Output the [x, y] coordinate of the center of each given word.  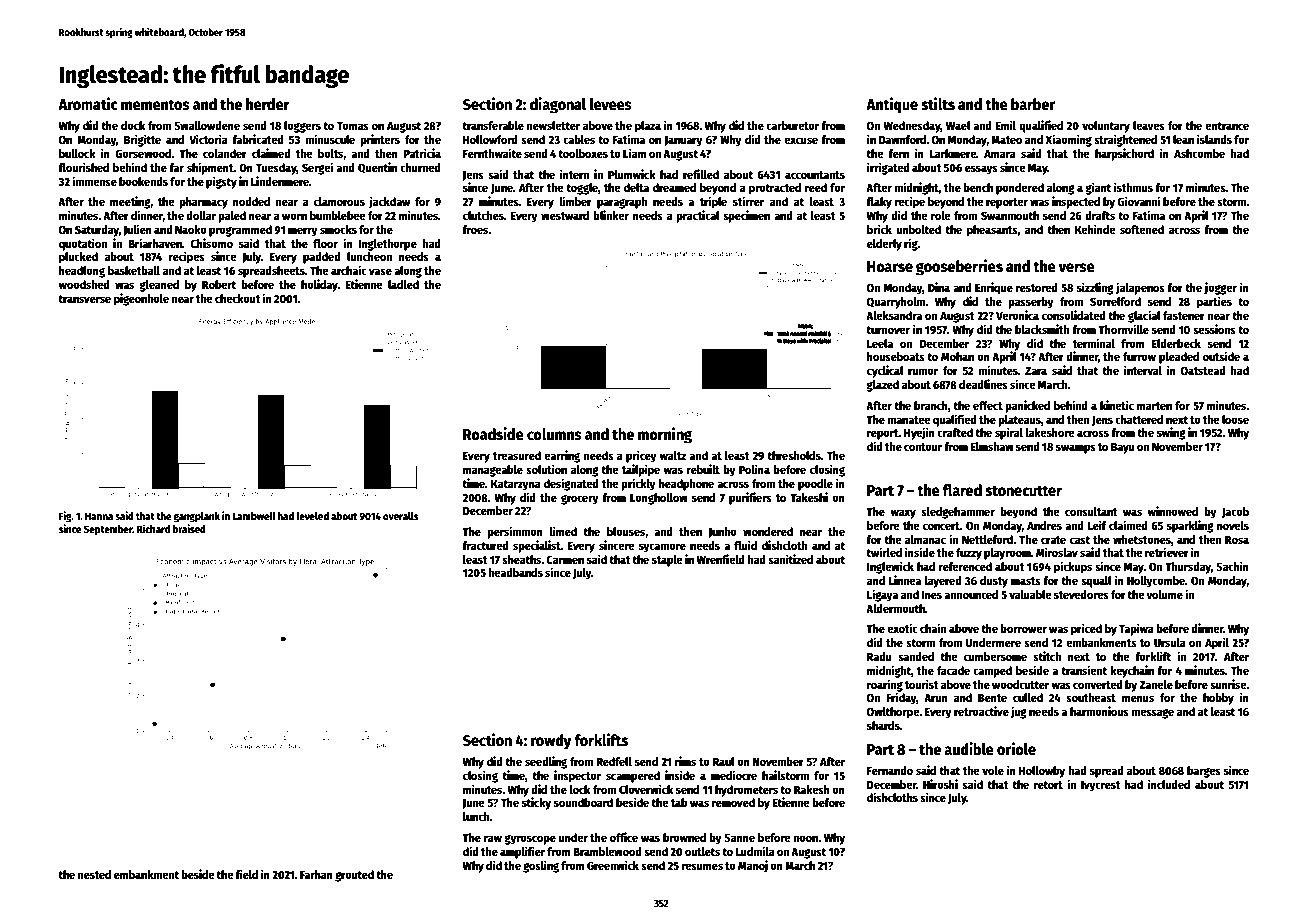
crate [1053, 540]
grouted [354, 876]
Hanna [99, 516]
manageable [493, 471]
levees [611, 104]
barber [1033, 104]
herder [268, 104]
